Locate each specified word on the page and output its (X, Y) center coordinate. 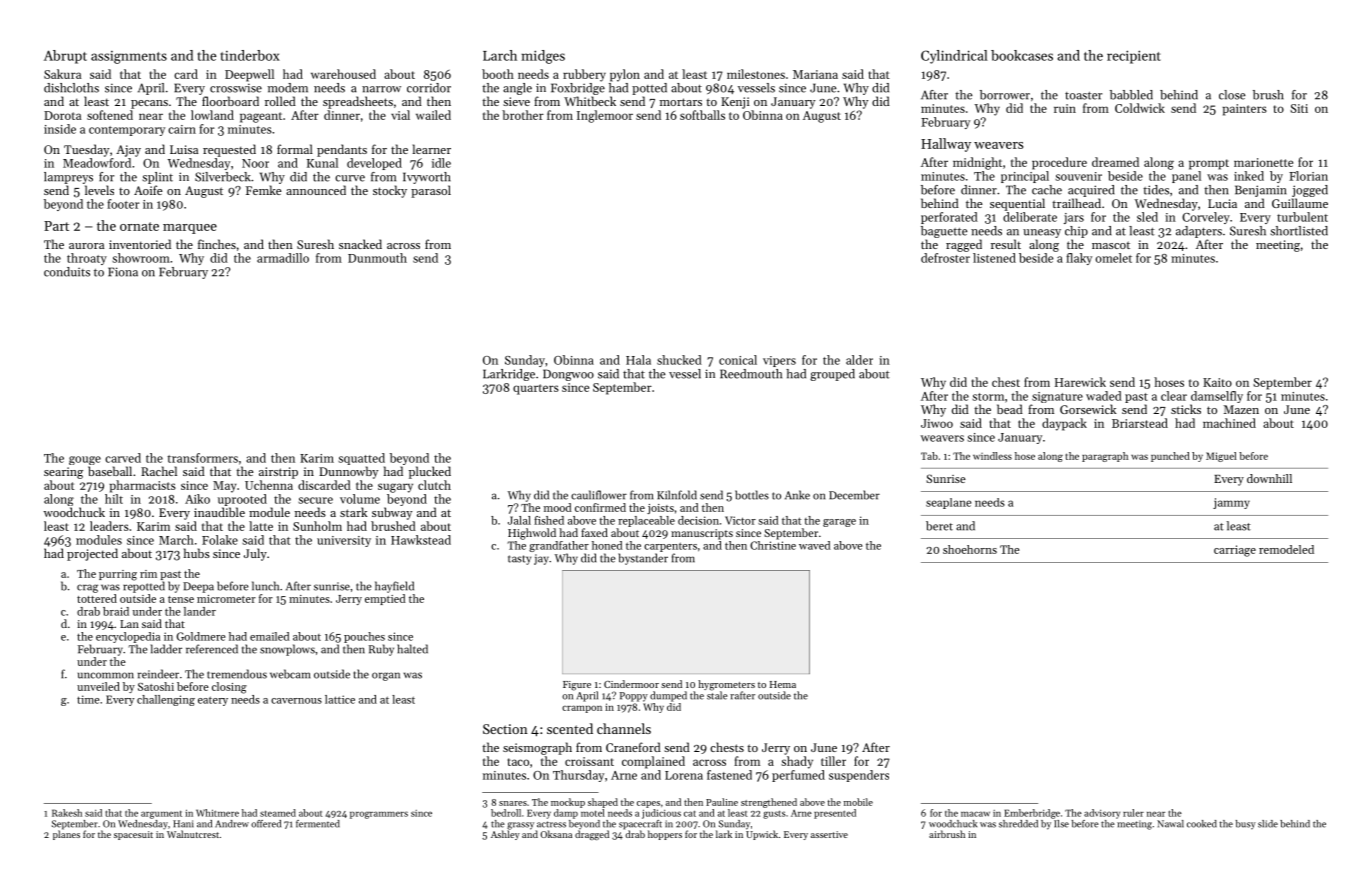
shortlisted (1299, 231)
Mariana (815, 74)
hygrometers (726, 685)
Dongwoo (568, 375)
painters (1245, 110)
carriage (1235, 551)
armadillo (283, 258)
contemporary (127, 131)
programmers (379, 815)
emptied (385, 599)
